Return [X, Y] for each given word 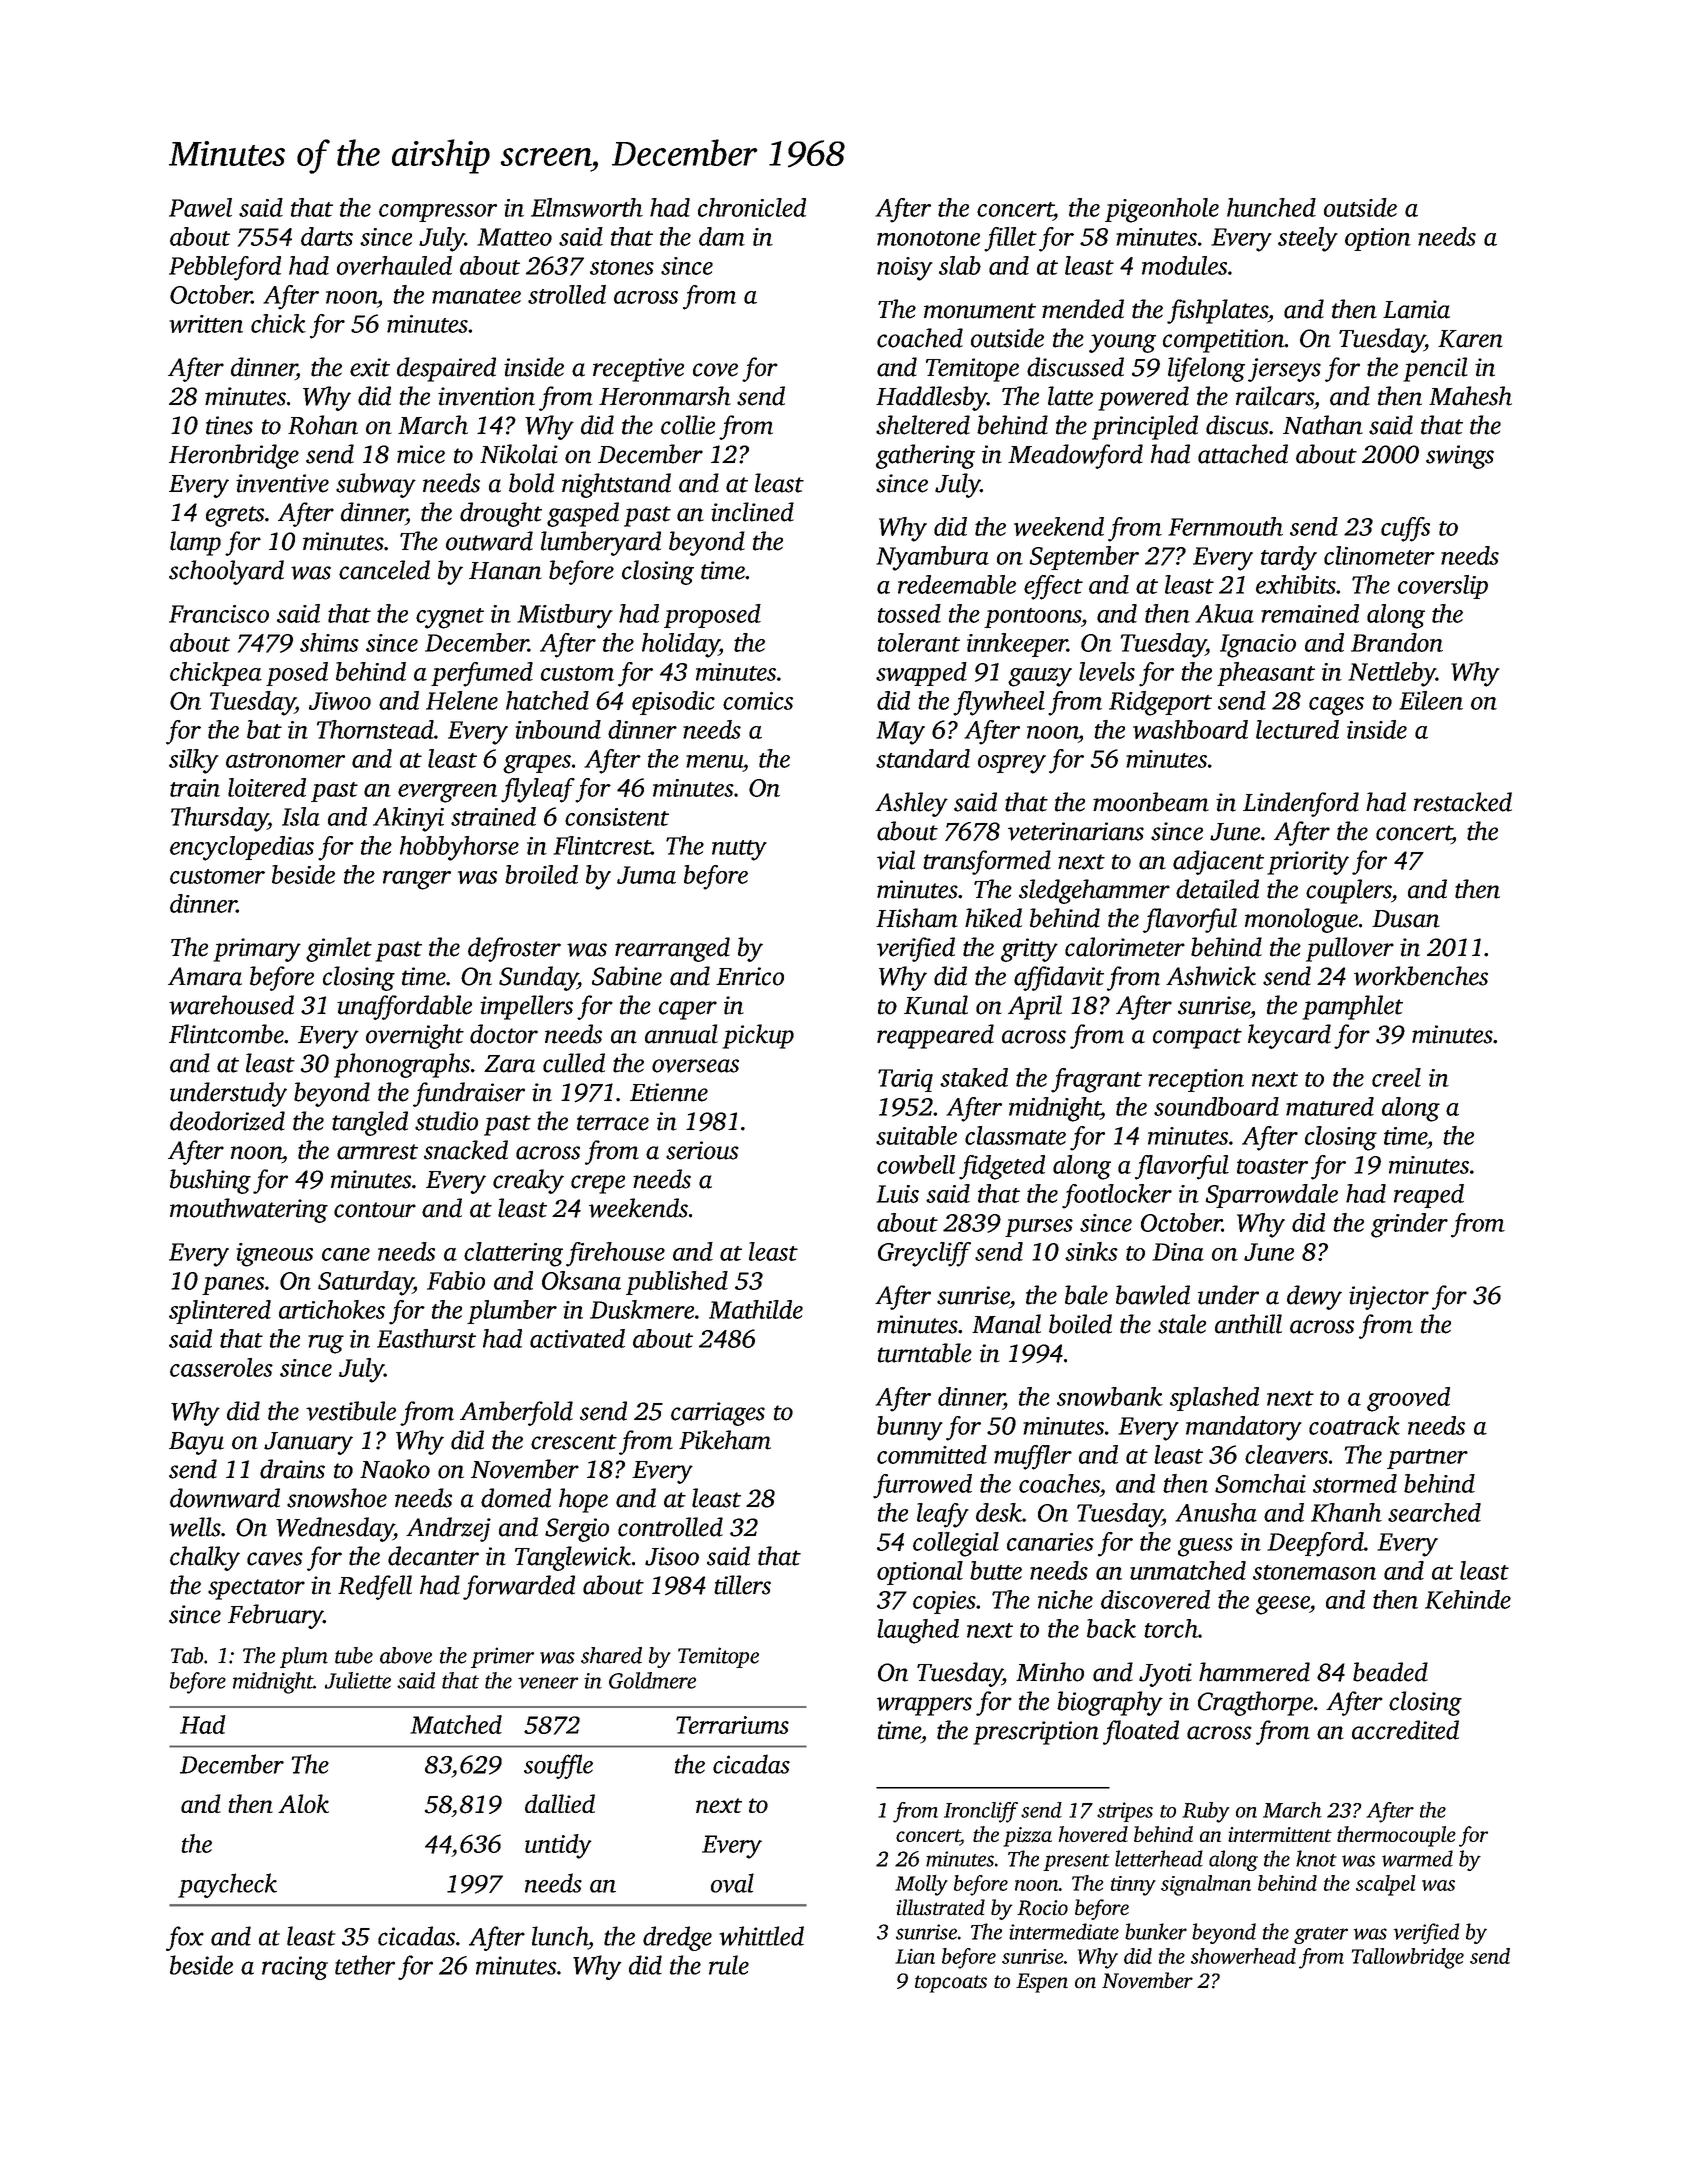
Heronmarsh [665, 396]
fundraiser [469, 1094]
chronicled [752, 207]
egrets [235, 516]
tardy [1289, 558]
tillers [742, 1585]
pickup [758, 1036]
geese [1283, 1605]
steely [1308, 239]
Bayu [196, 1443]
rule [729, 1965]
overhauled [394, 265]
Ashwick [1211, 976]
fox [185, 1938]
